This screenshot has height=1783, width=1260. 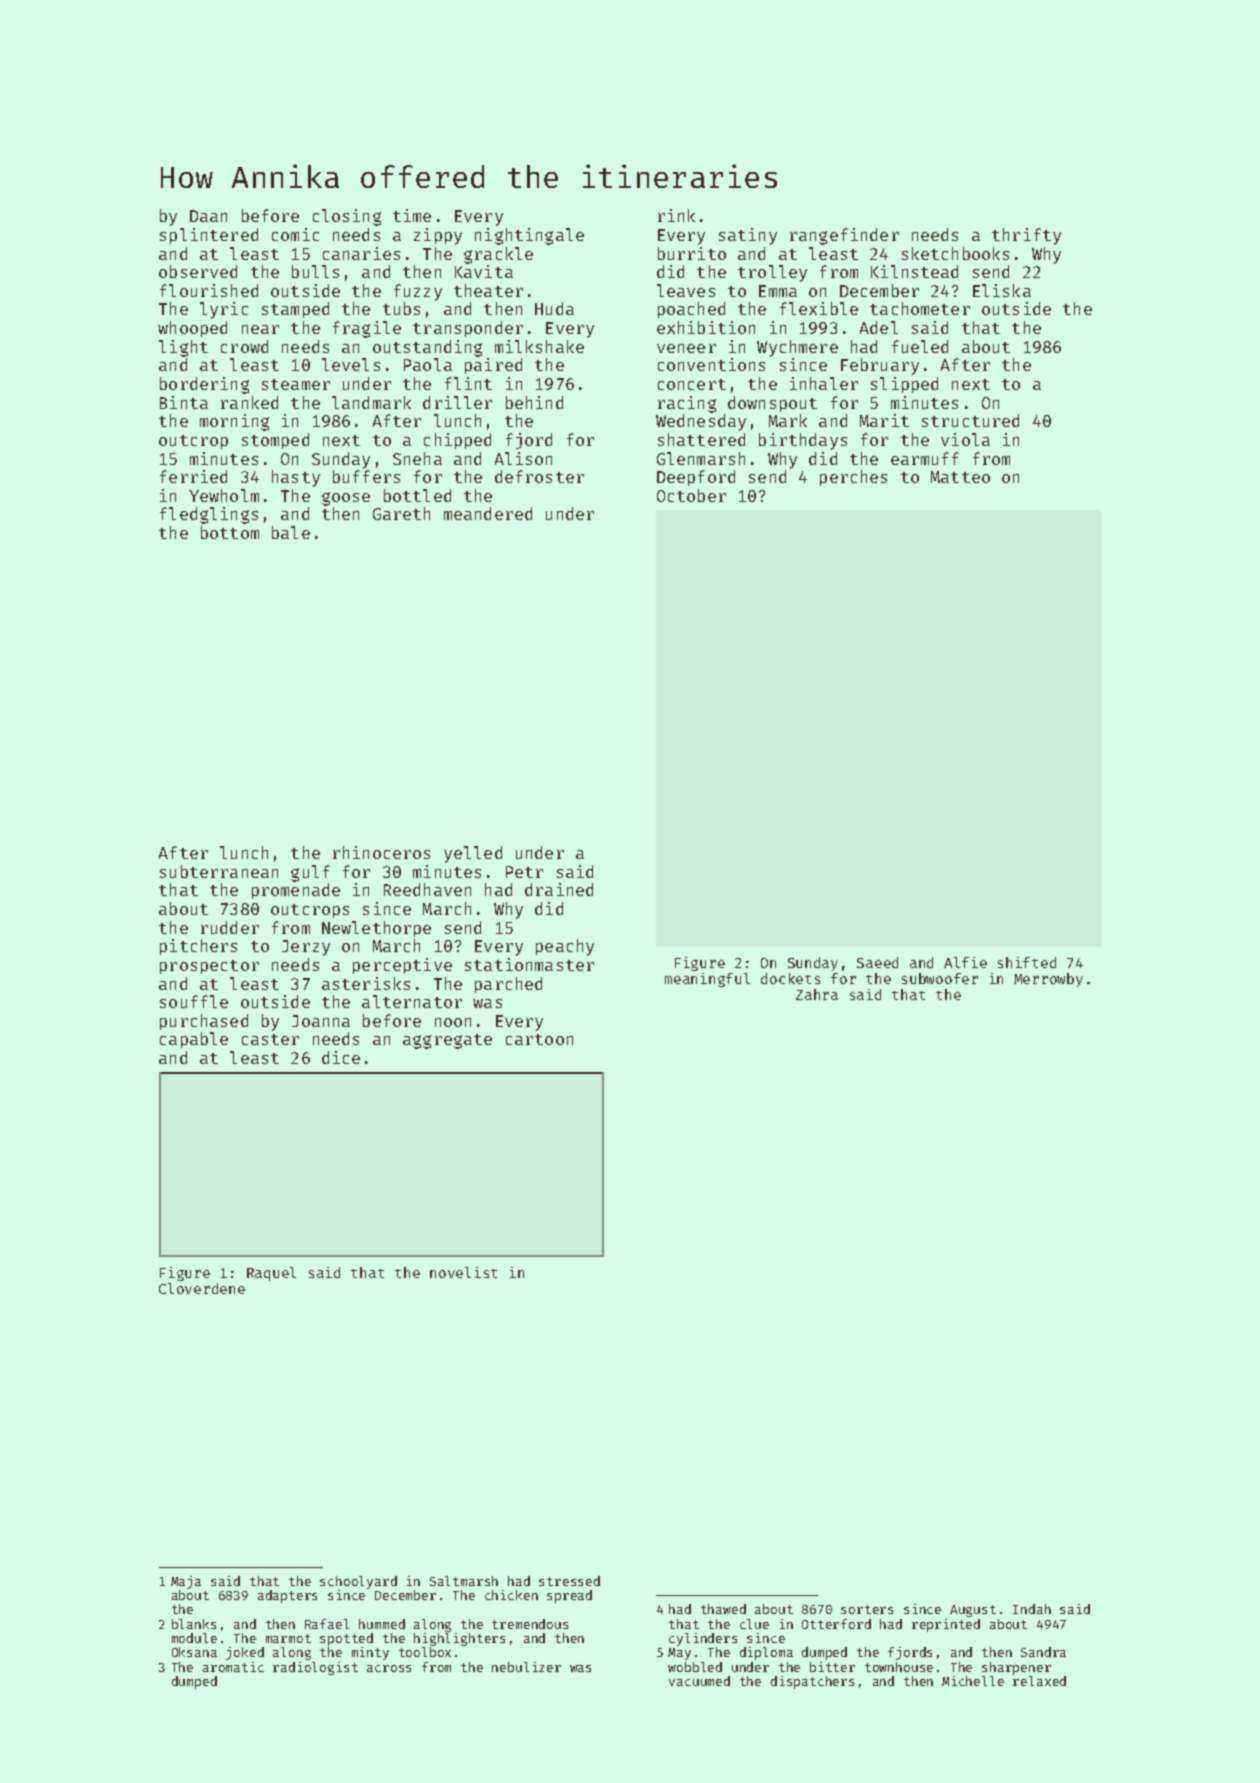 What do you see at coordinates (707, 980) in the screenshot?
I see `meaningful` at bounding box center [707, 980].
